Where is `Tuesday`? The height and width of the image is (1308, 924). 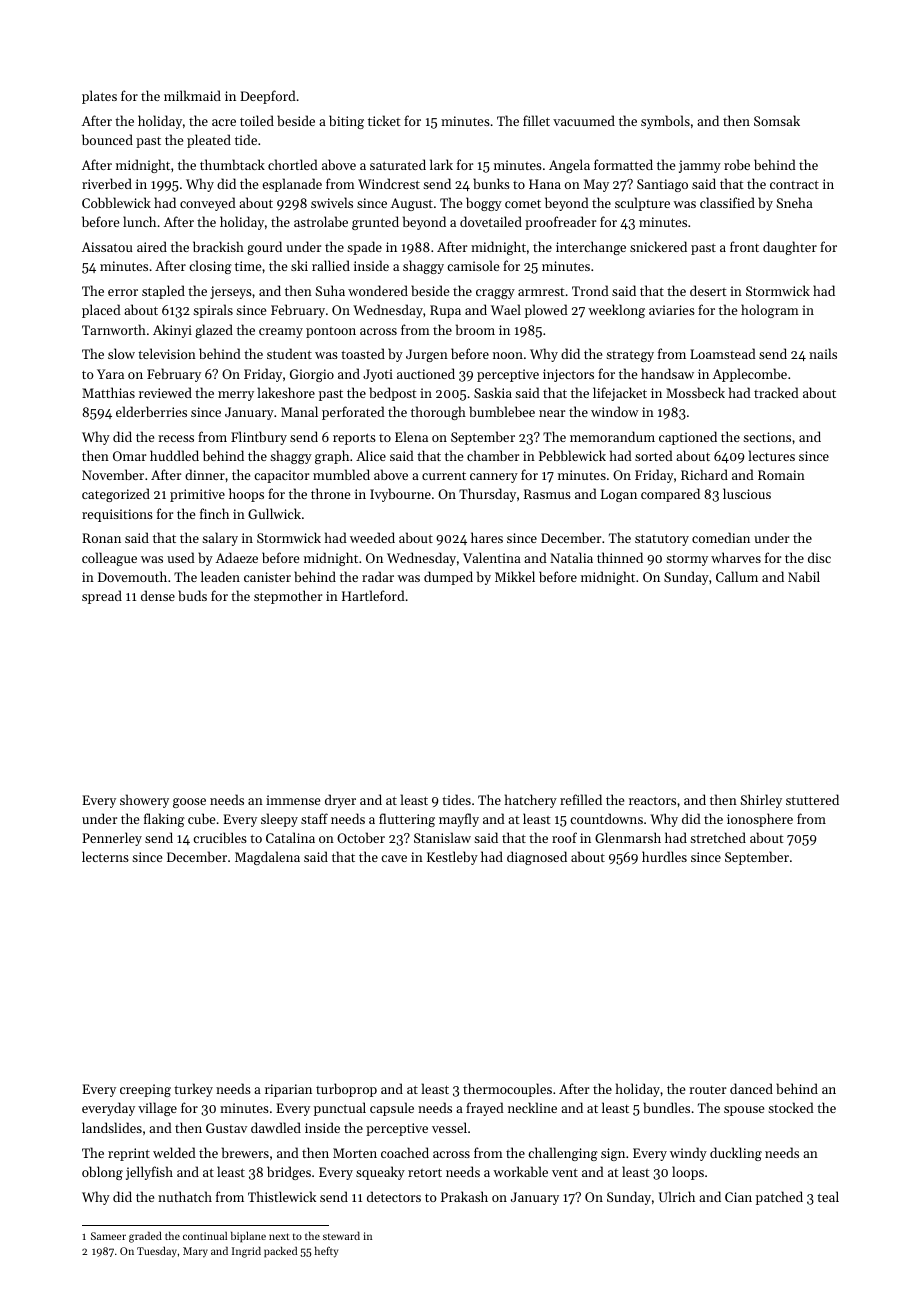 Tuesday is located at coordinates (157, 1252).
